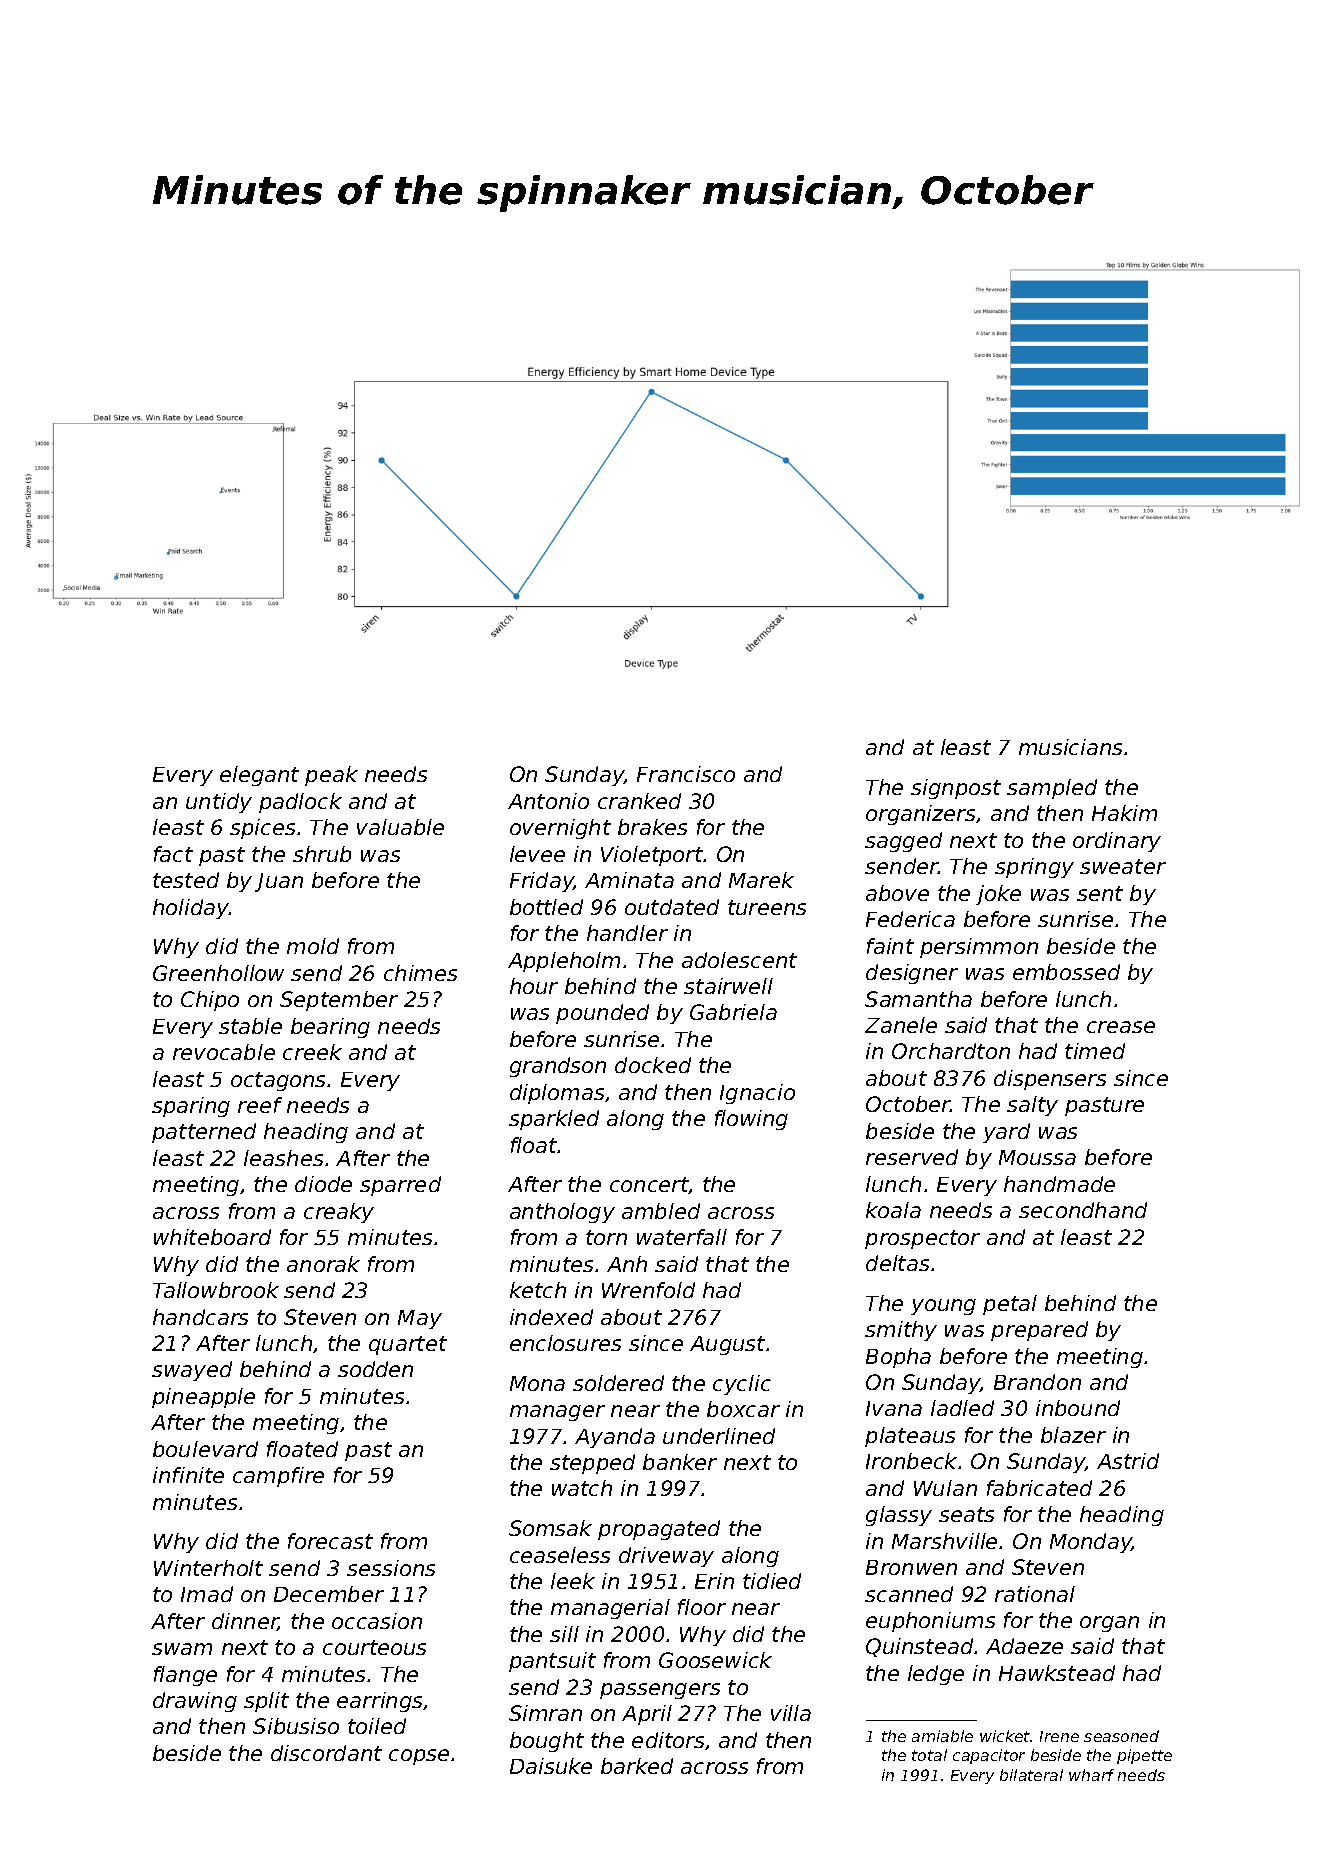 The height and width of the document is (1875, 1326). Describe the element at coordinates (1039, 1331) in the document. I see `prepared` at that location.
